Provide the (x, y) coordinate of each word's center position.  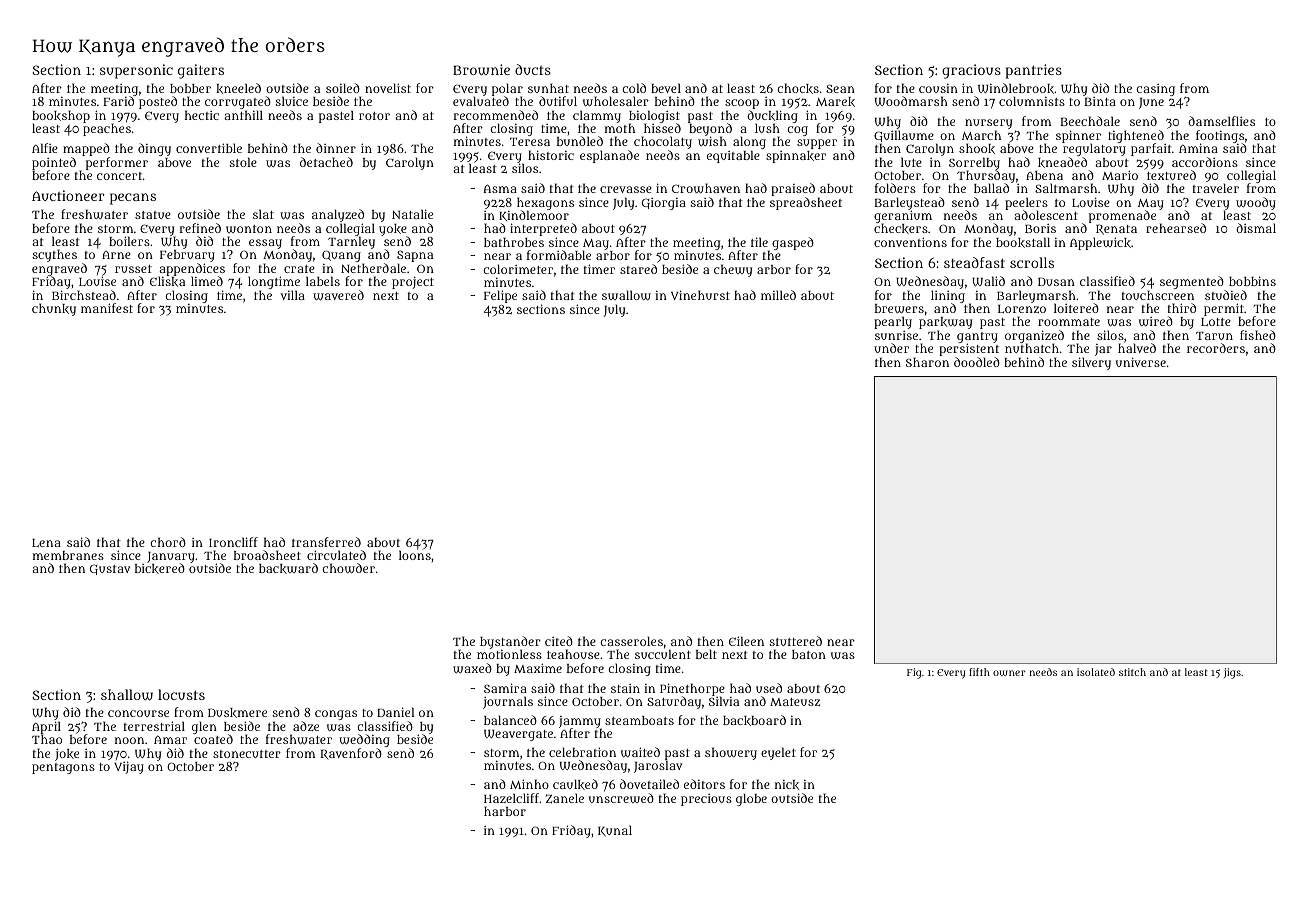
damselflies (1221, 121)
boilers (129, 241)
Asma (500, 188)
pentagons (63, 768)
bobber (190, 88)
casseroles (631, 641)
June (1151, 103)
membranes (68, 555)
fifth (979, 672)
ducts (533, 69)
